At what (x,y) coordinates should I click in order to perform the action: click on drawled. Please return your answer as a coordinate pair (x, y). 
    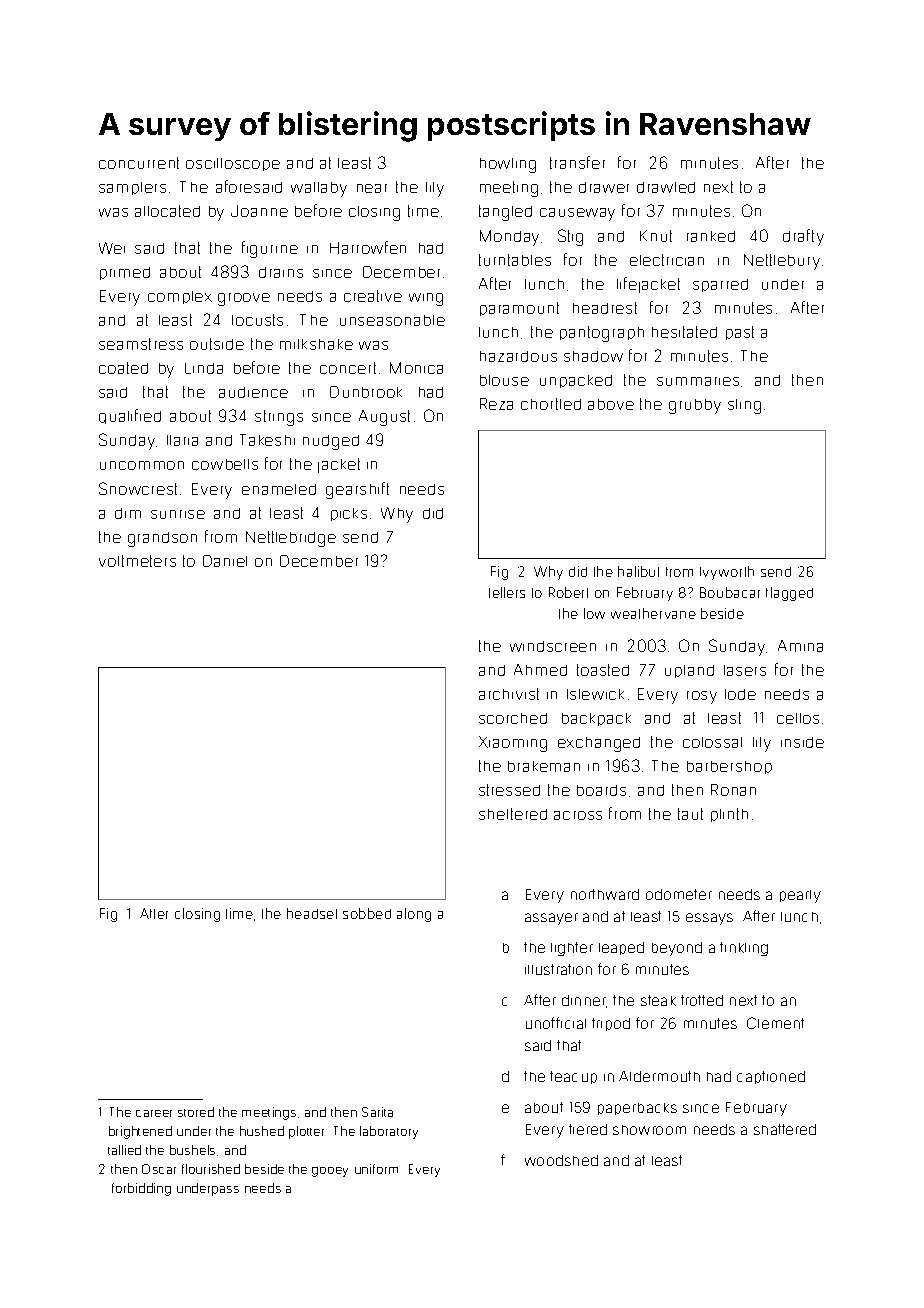
    Looking at the image, I should click on (666, 187).
